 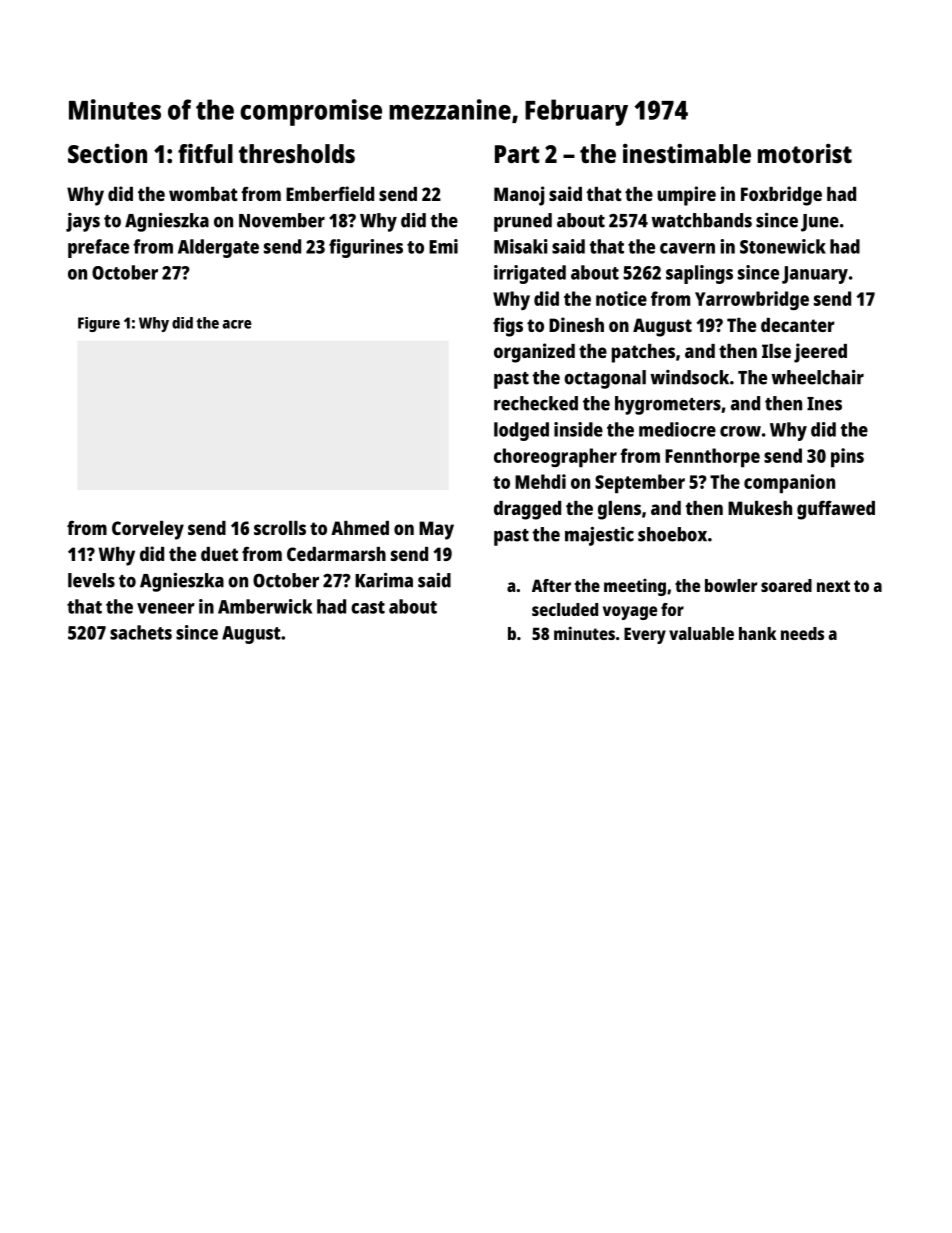 I want to click on for, so click(x=672, y=609).
